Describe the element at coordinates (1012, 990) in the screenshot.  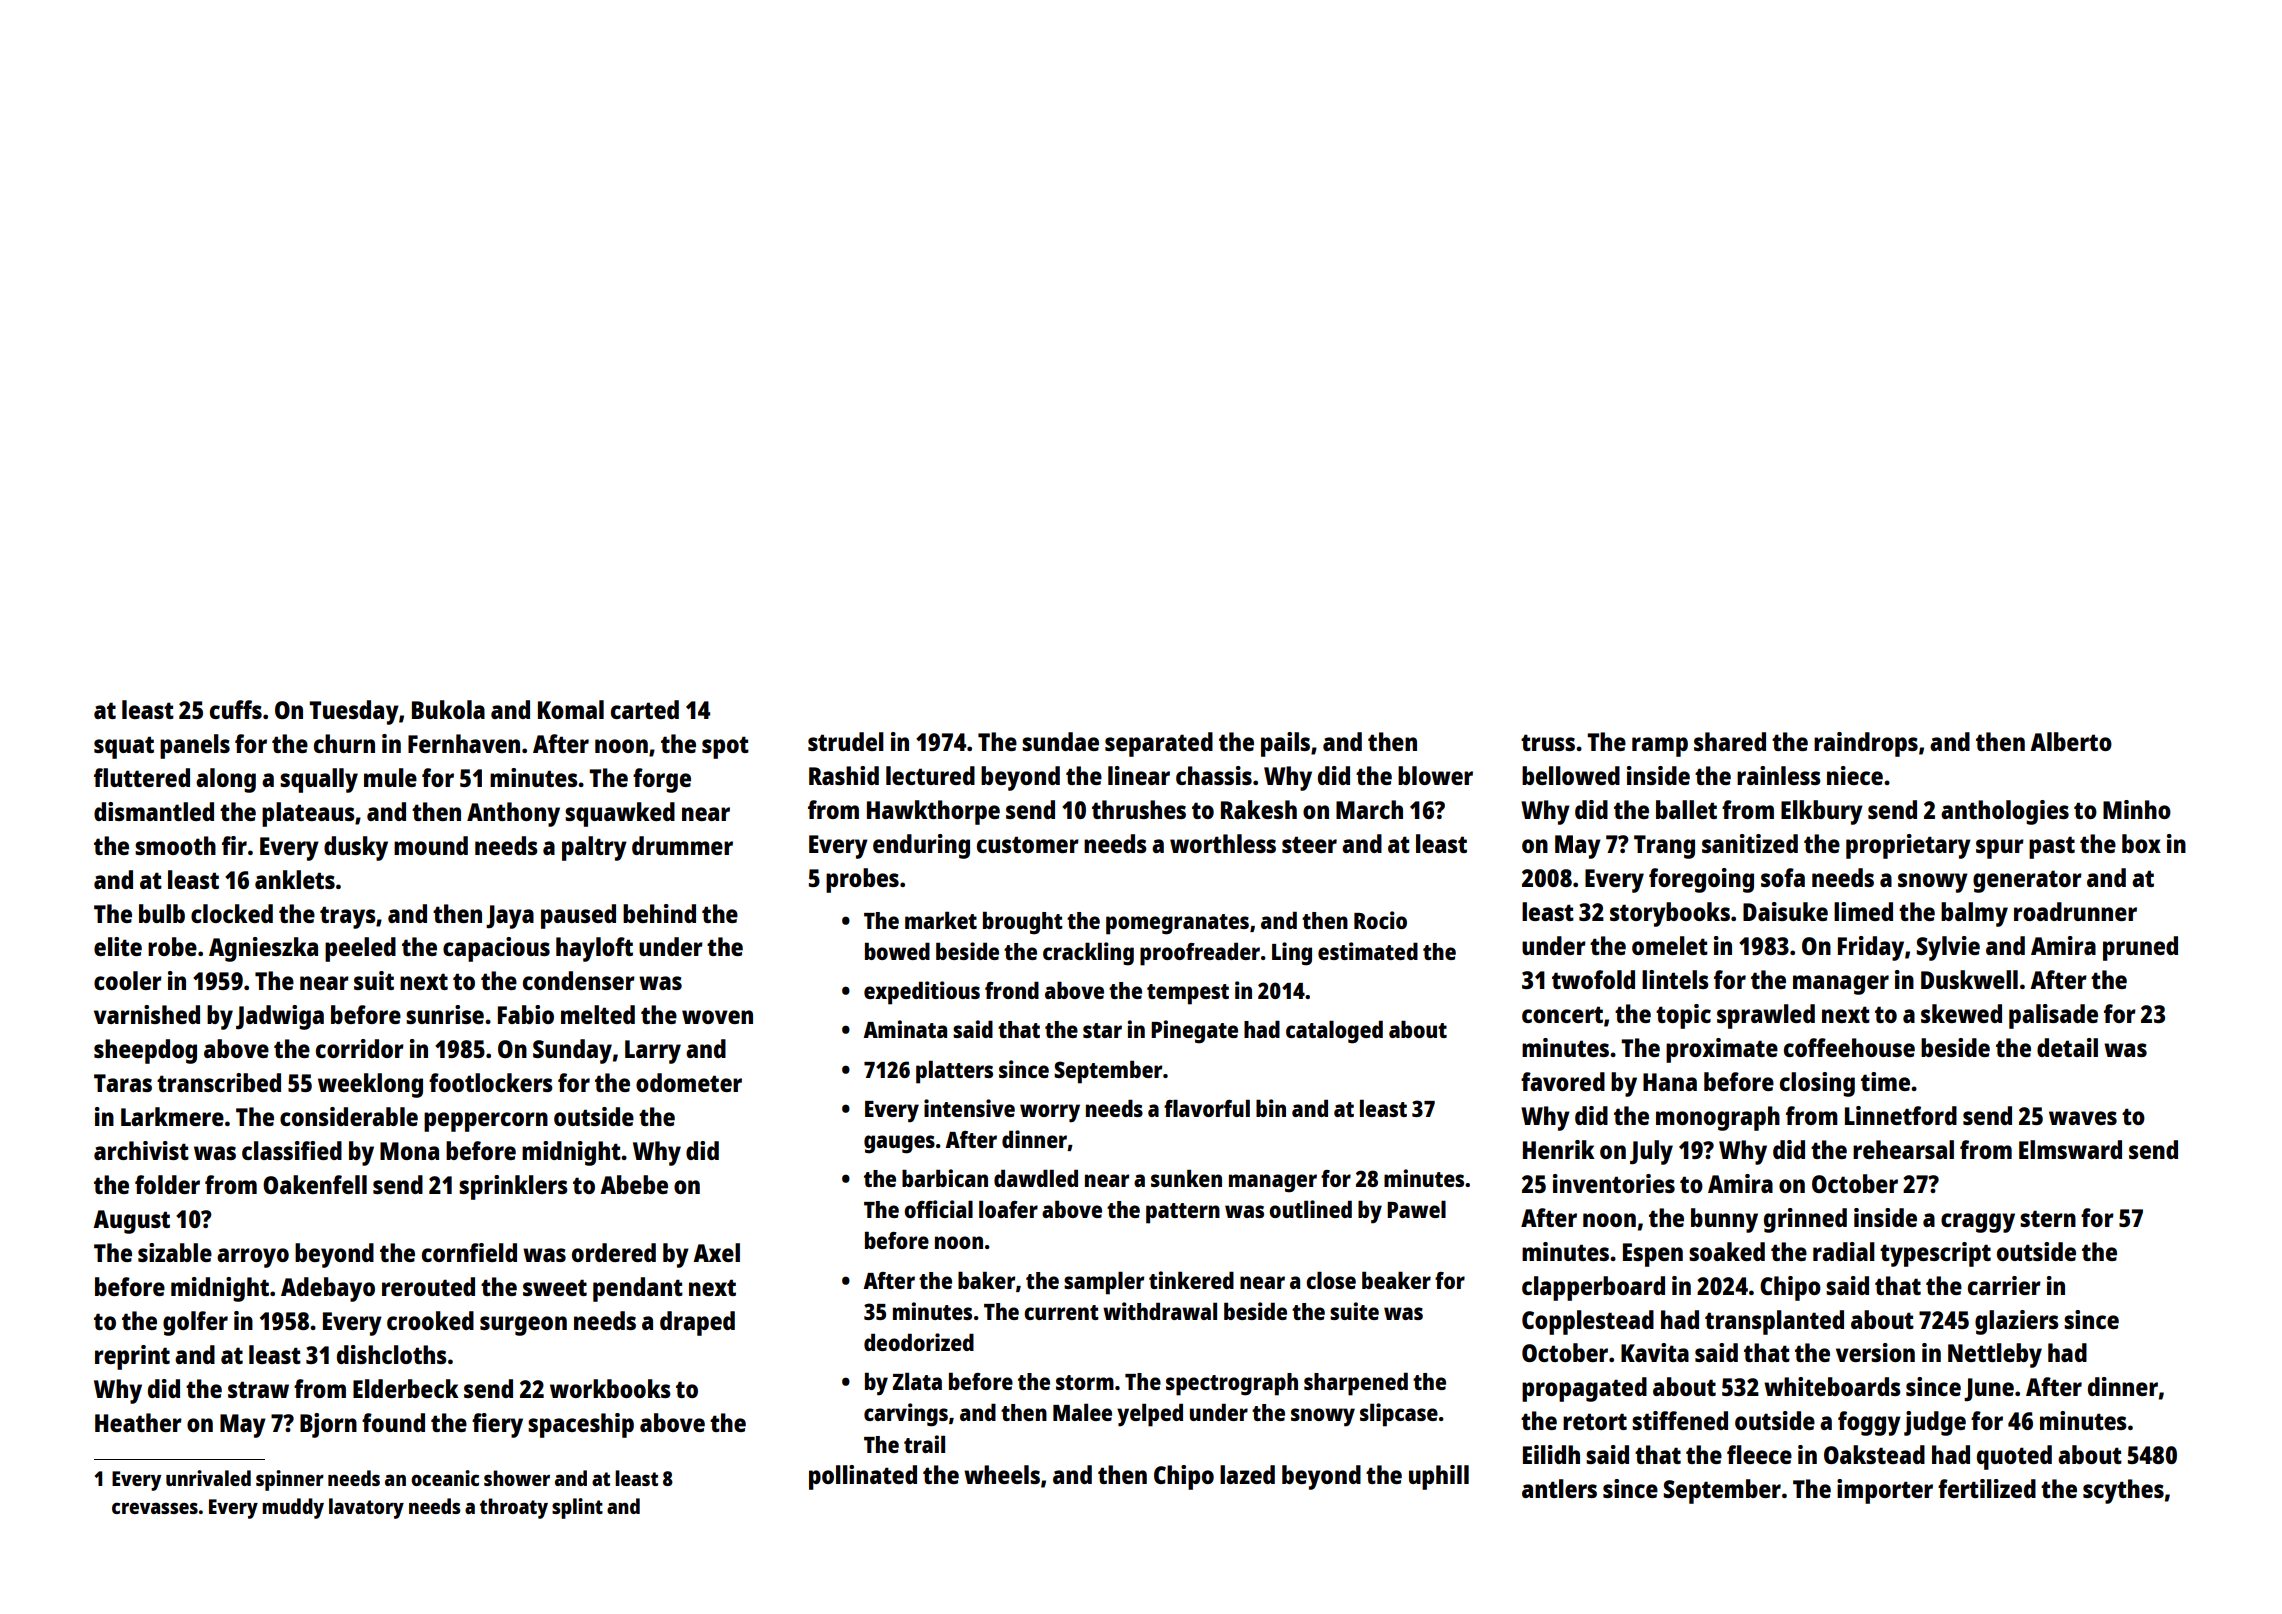
I see `frond` at that location.
